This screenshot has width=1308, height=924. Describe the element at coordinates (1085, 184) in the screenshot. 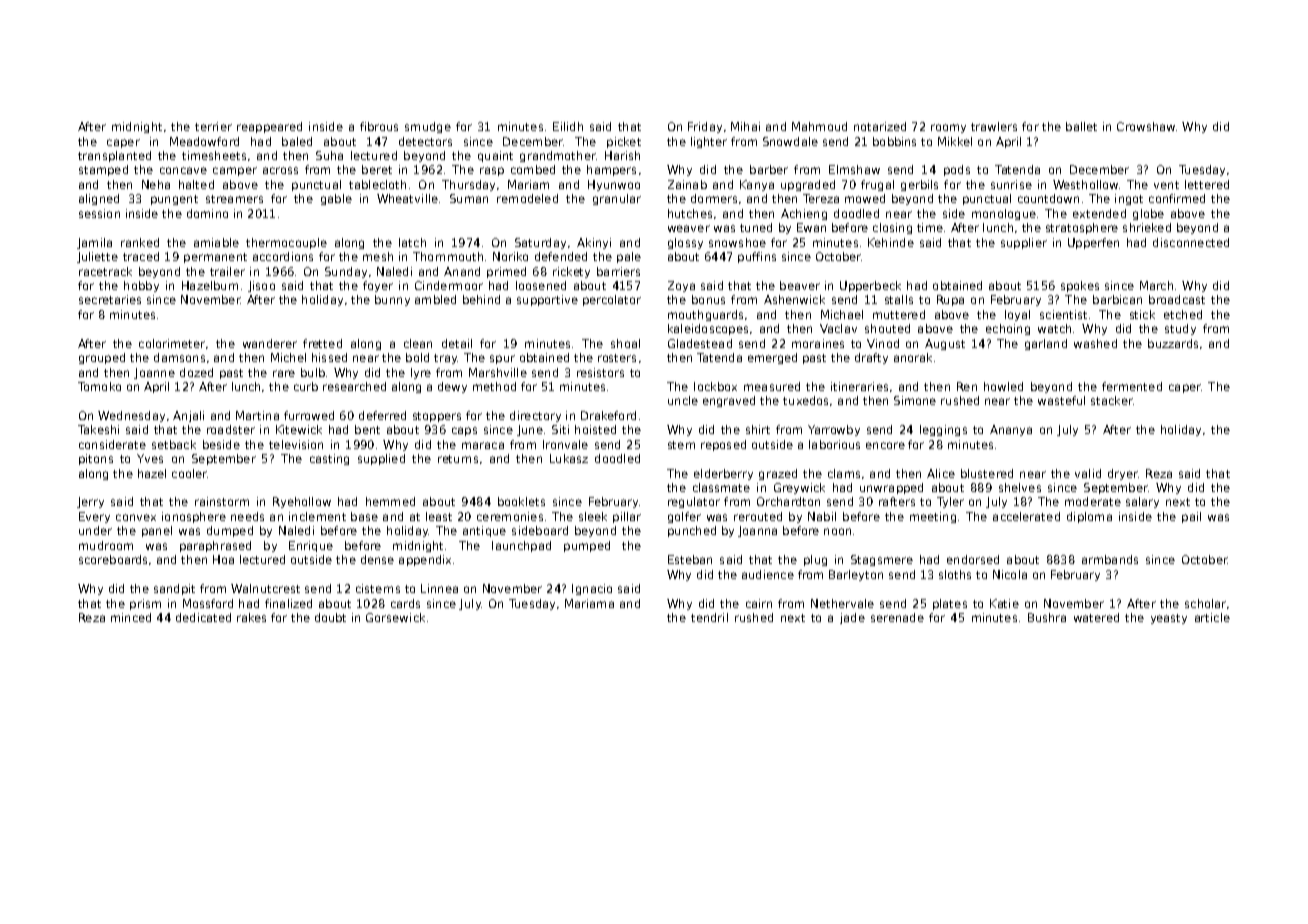

I see `Westhollow` at that location.
